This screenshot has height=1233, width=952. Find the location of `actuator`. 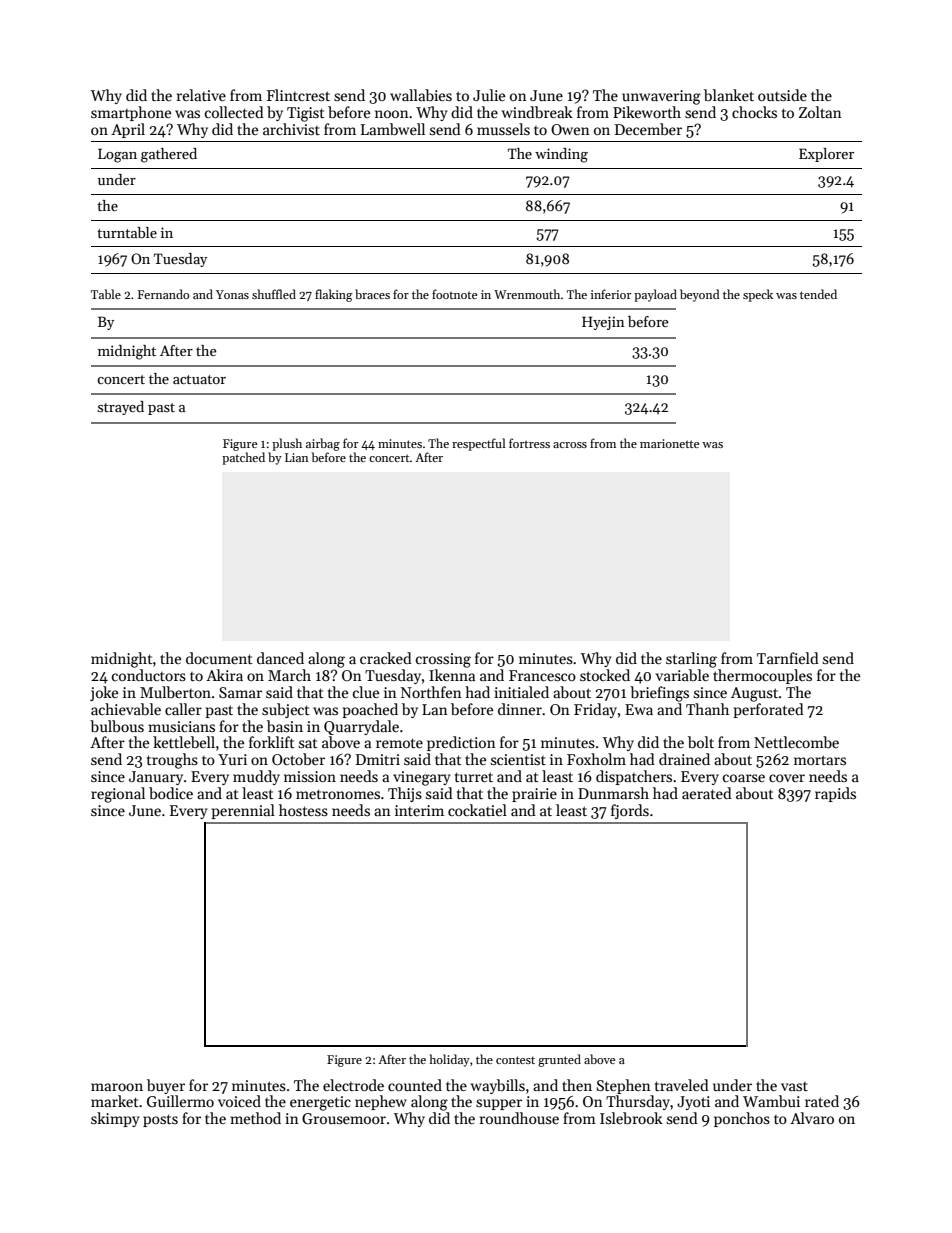

actuator is located at coordinates (199, 379).
